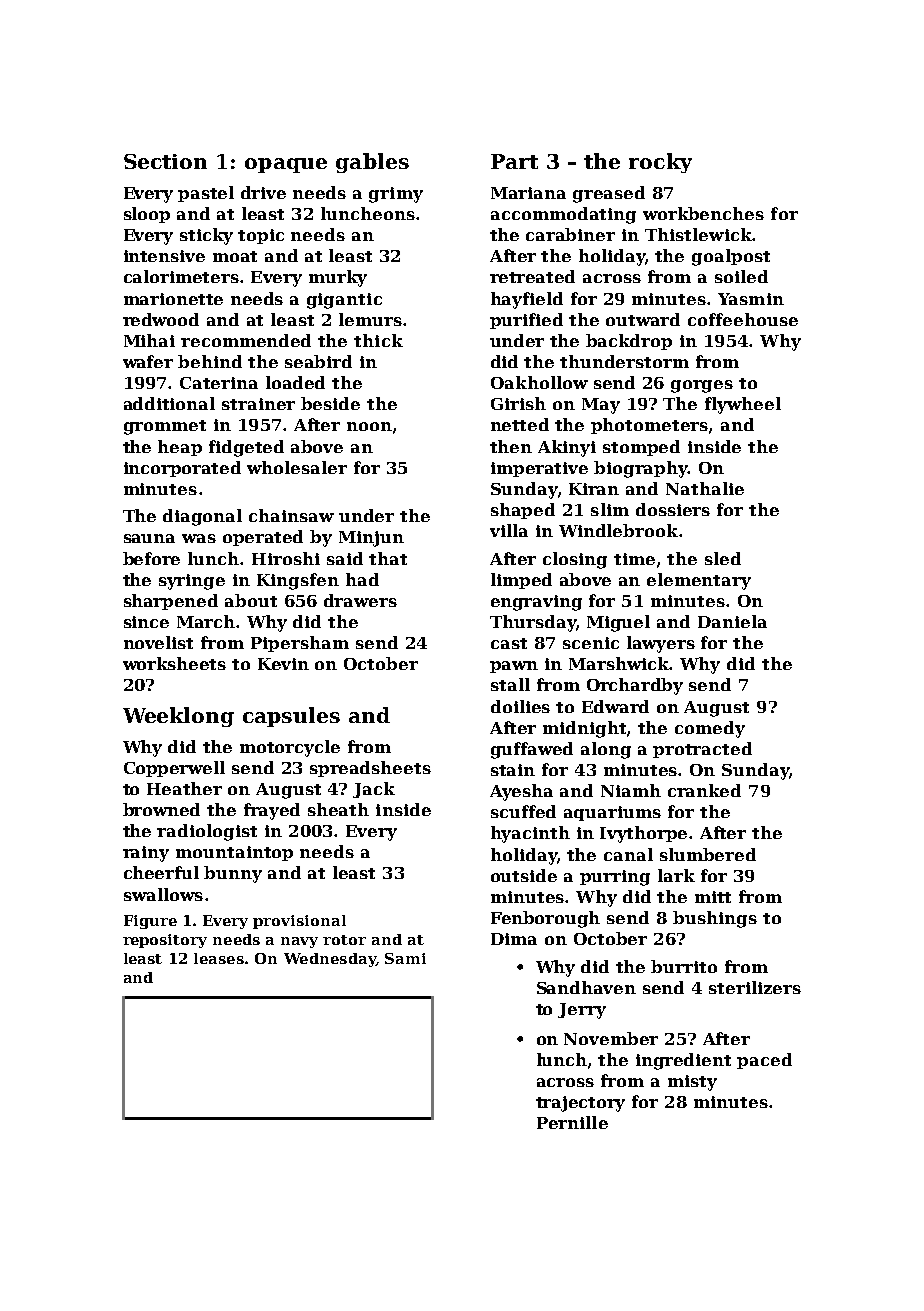 This image has width=924, height=1311. Describe the element at coordinates (520, 706) in the image. I see `doilies` at that location.
